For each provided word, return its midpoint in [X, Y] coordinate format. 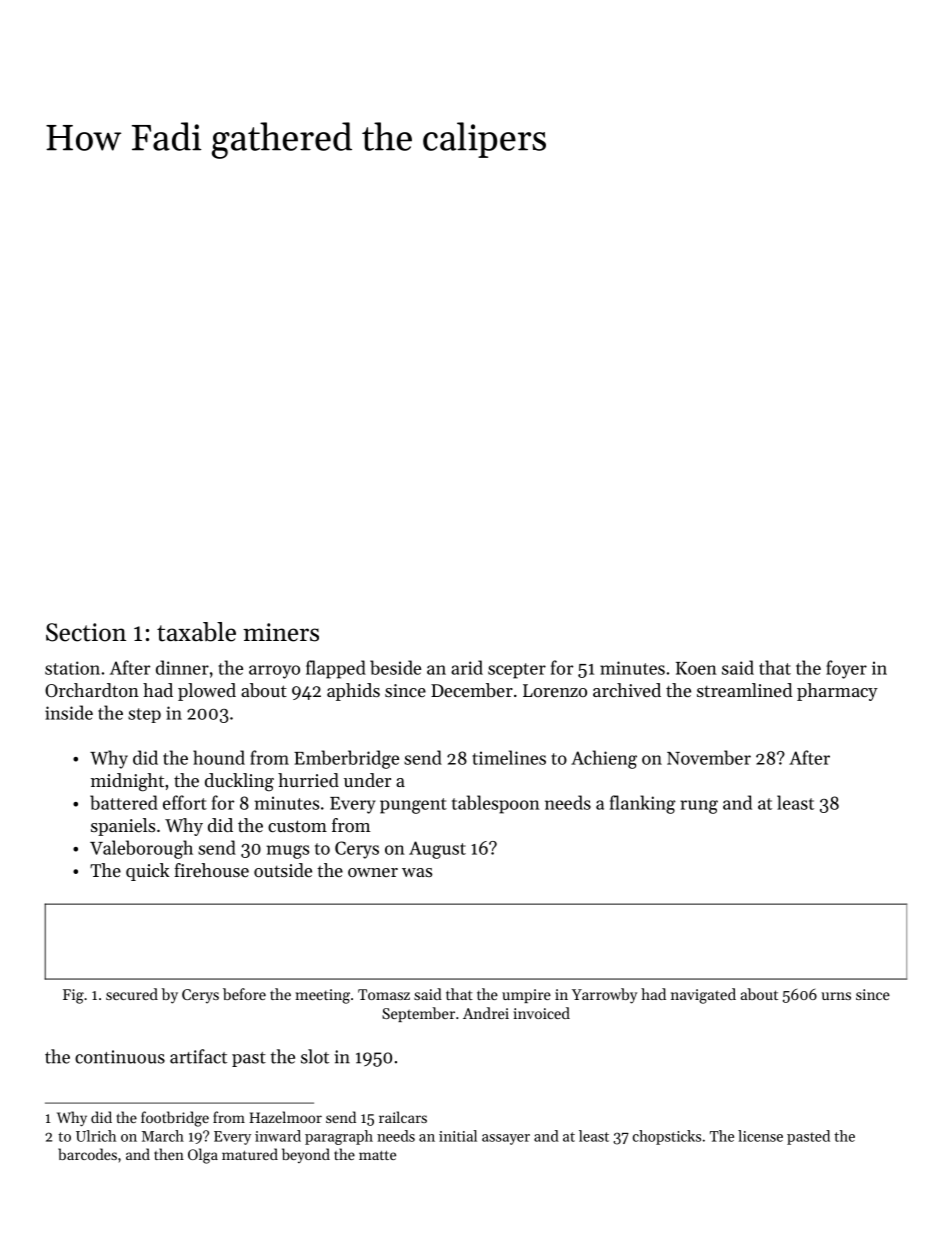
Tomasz [384, 994]
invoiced [541, 1013]
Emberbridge [346, 759]
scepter [517, 671]
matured [250, 1154]
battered [124, 802]
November [709, 757]
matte [377, 1155]
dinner [182, 667]
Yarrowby [604, 996]
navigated [703, 996]
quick [148, 872]
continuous [120, 1057]
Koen [696, 668]
